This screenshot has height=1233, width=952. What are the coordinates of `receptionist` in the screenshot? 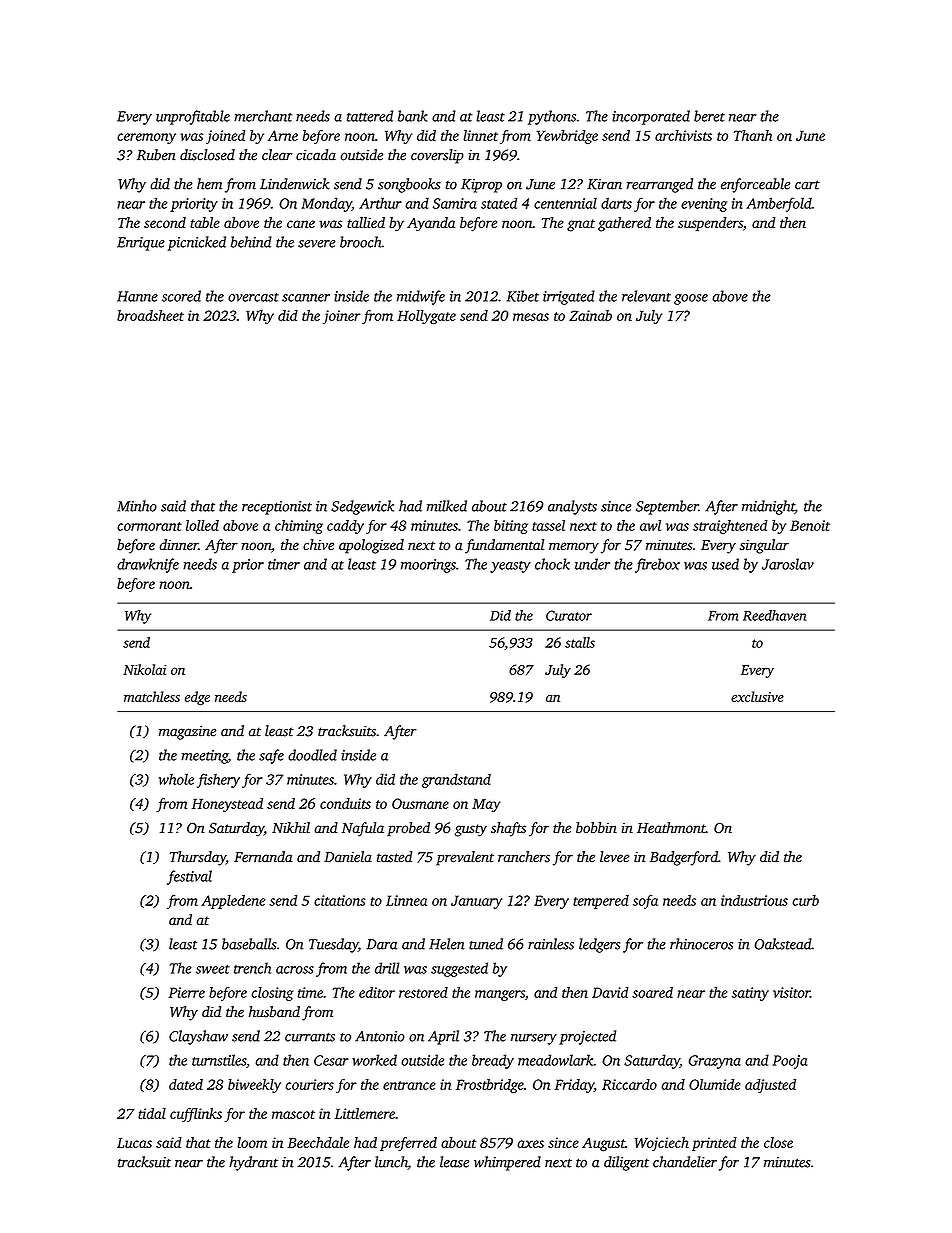 It's located at (277, 508).
